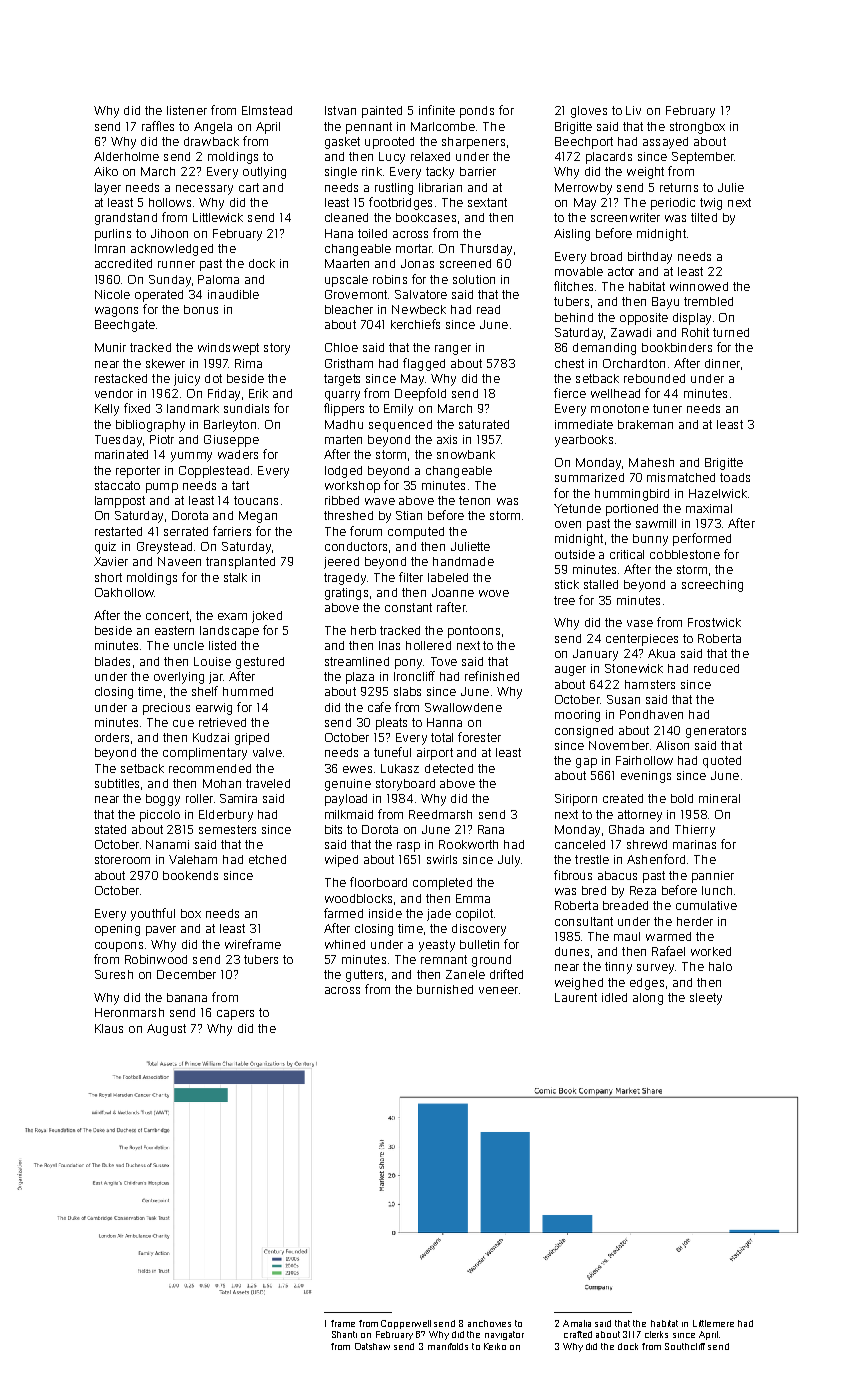 This screenshot has height=1400, width=849. What do you see at coordinates (364, 976) in the screenshot?
I see `gutters` at bounding box center [364, 976].
